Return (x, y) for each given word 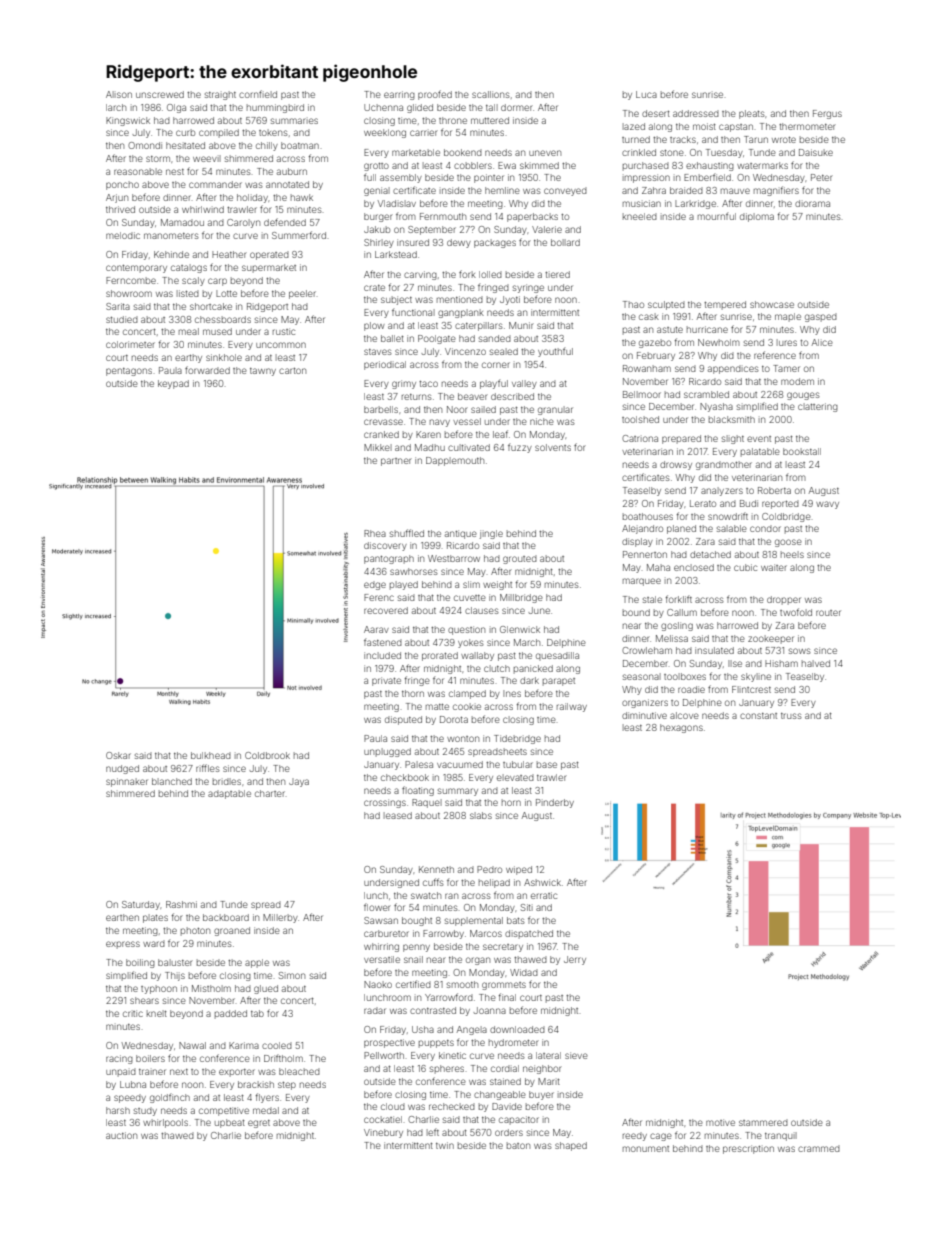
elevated (515, 777)
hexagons (681, 728)
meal (189, 331)
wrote (784, 140)
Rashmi (181, 904)
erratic (544, 895)
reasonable (138, 171)
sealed (504, 351)
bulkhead (211, 755)
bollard (565, 242)
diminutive (644, 715)
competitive (224, 1111)
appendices (733, 369)
